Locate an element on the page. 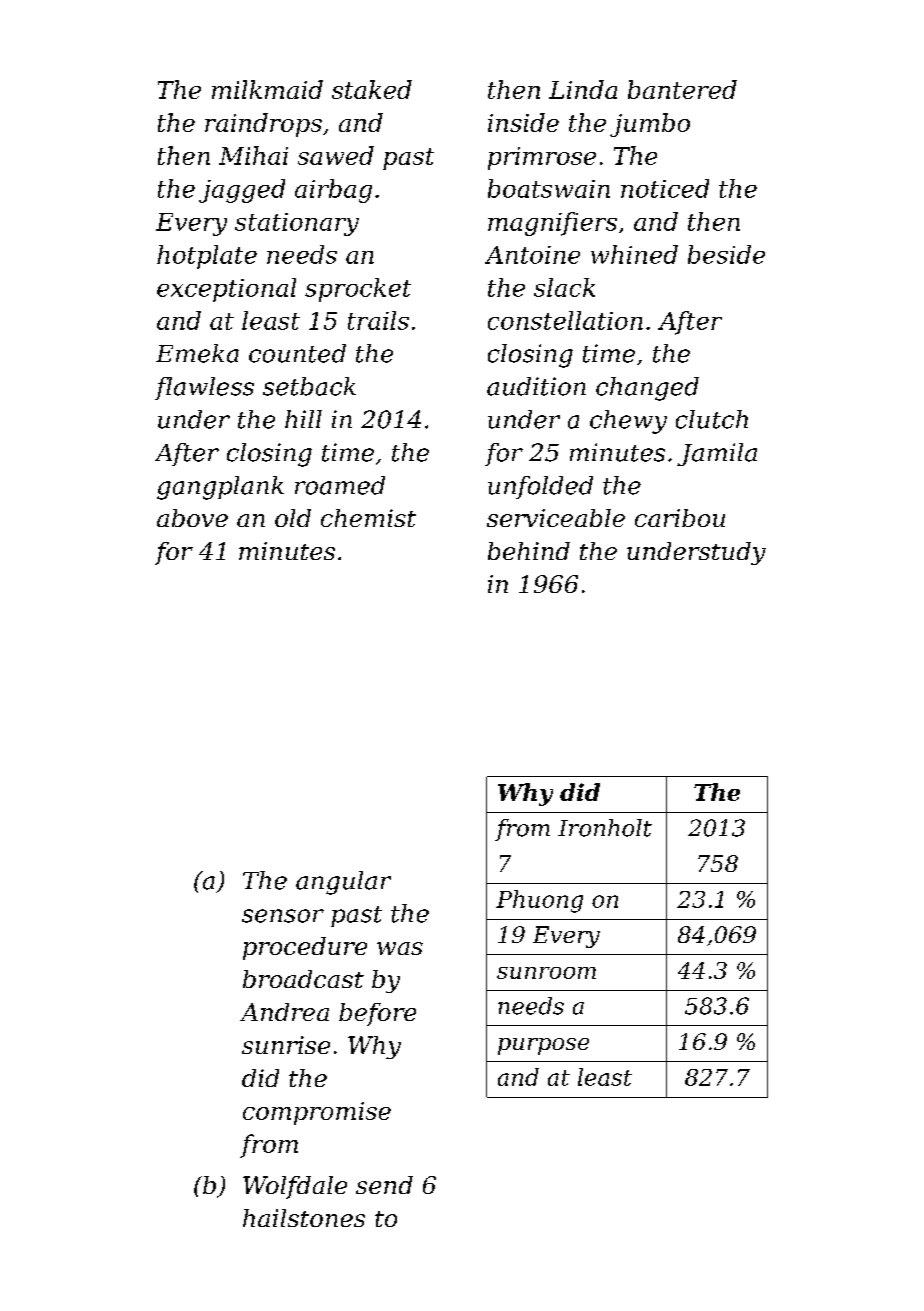 Image resolution: width=924 pixels, height=1311 pixels. milkmaid is located at coordinates (267, 89).
